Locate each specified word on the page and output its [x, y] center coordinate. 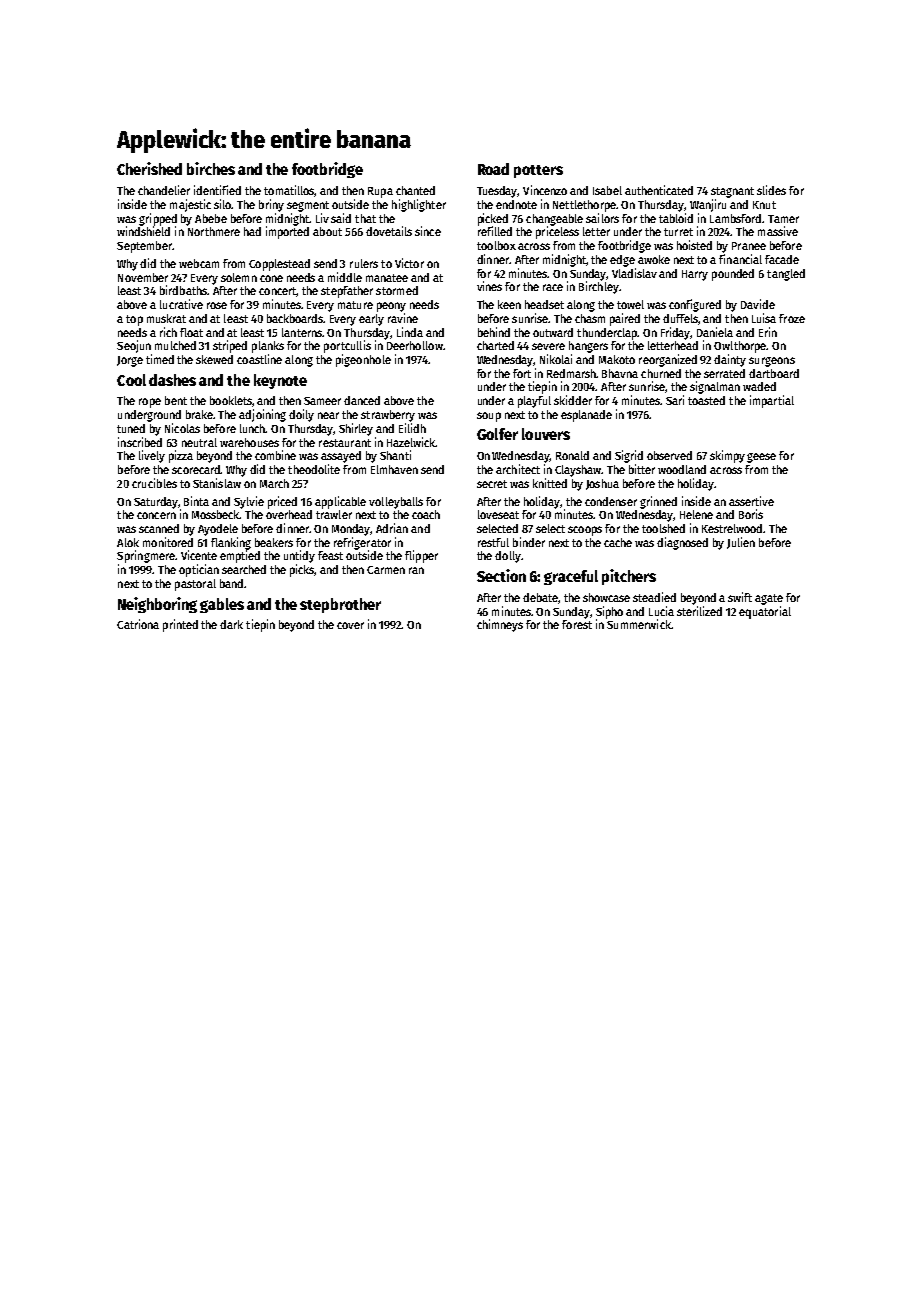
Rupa [380, 192]
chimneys [500, 625]
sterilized [699, 611]
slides [771, 190]
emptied [240, 556]
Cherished [149, 168]
